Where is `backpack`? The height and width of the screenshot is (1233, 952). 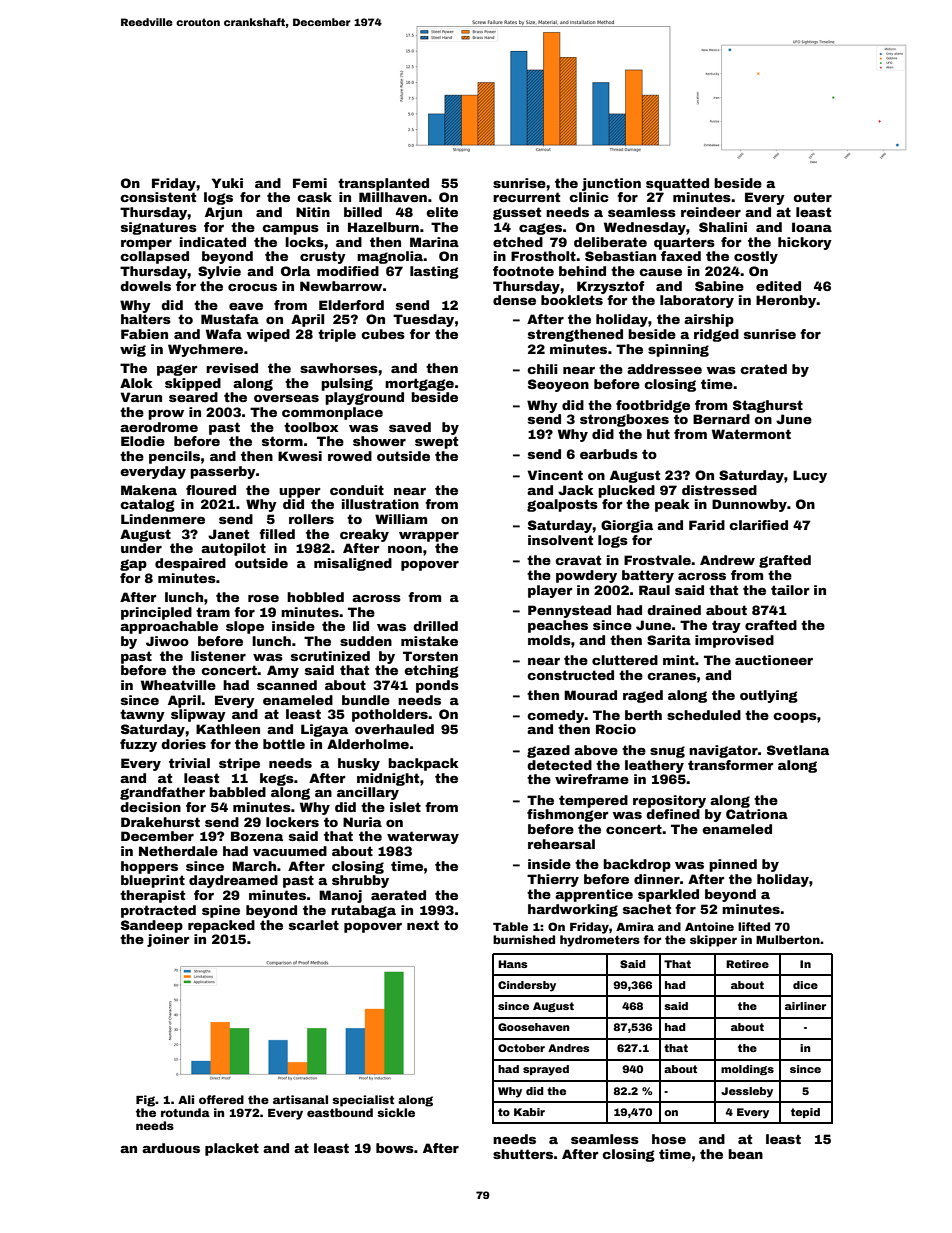 backpack is located at coordinates (423, 764).
